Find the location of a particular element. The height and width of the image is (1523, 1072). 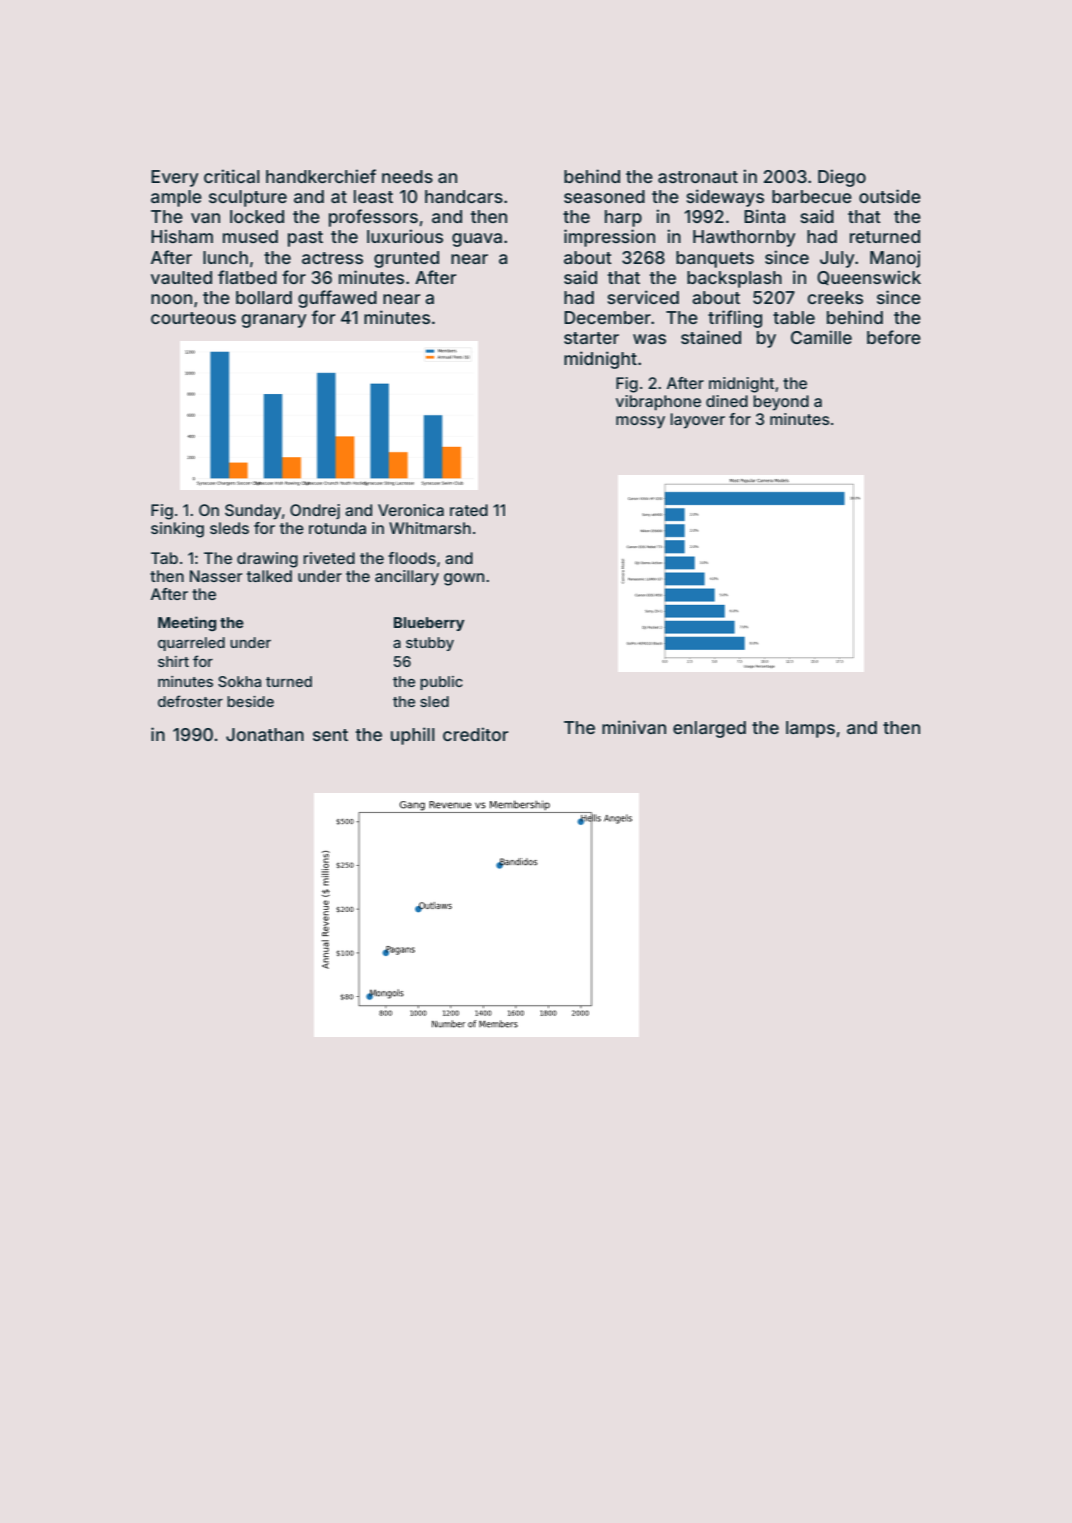

Manoj is located at coordinates (895, 259).
